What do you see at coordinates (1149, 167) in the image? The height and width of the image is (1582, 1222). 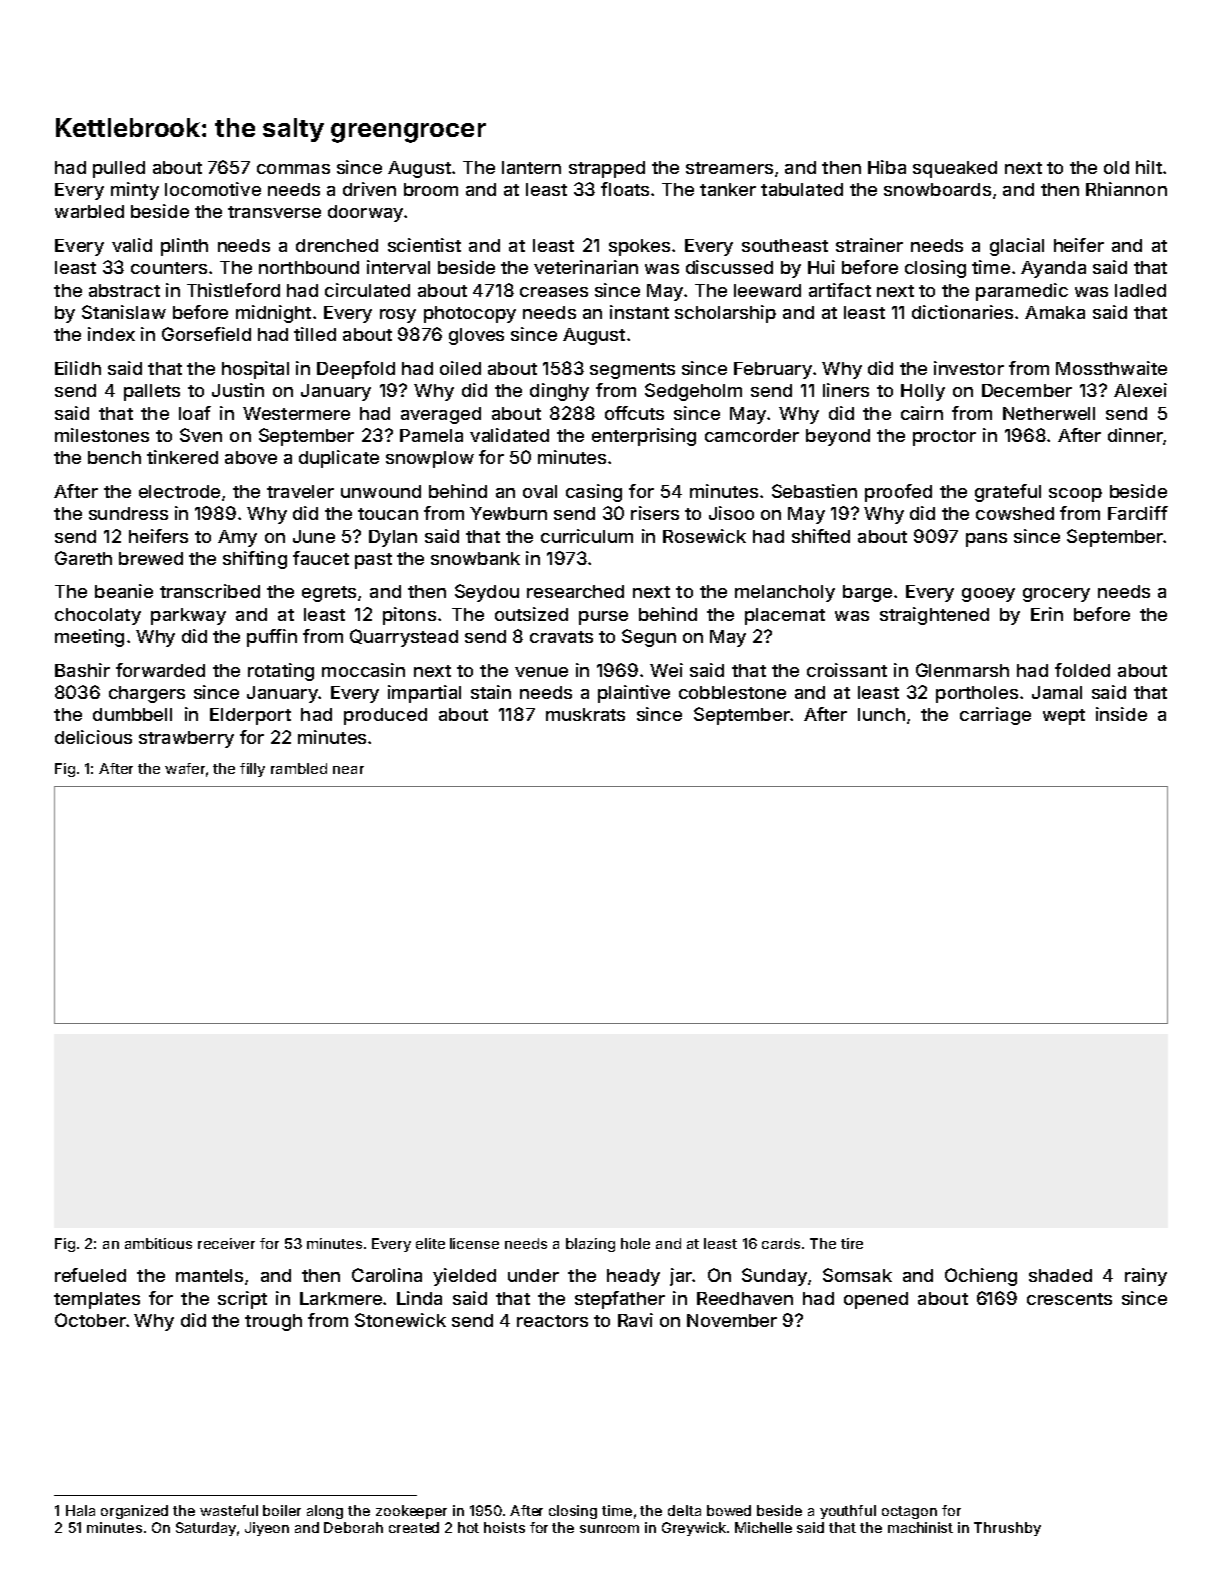 I see `hilt` at bounding box center [1149, 167].
